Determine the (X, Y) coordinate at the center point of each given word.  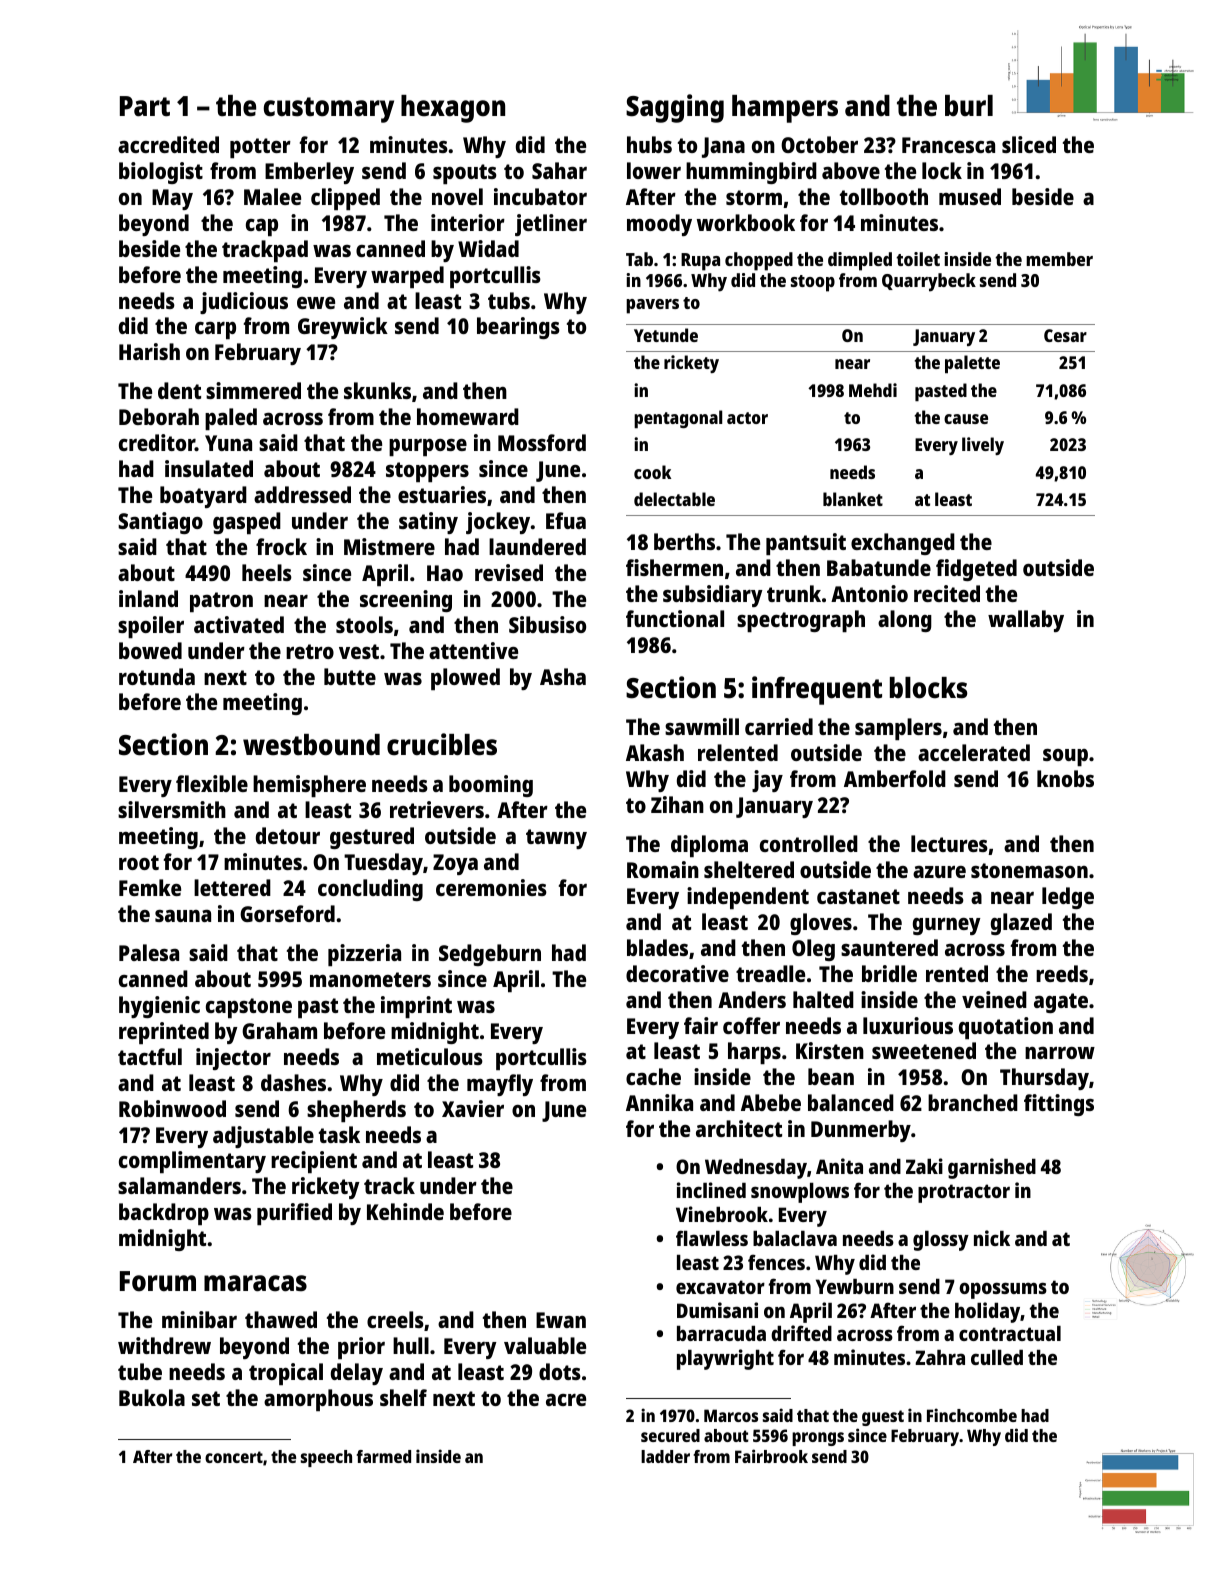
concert (234, 1457)
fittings (1059, 1105)
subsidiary (713, 596)
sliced (1029, 144)
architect (739, 1128)
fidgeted (976, 570)
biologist (161, 173)
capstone (249, 1008)
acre (566, 1400)
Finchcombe (972, 1415)
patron (221, 602)
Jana (723, 147)
